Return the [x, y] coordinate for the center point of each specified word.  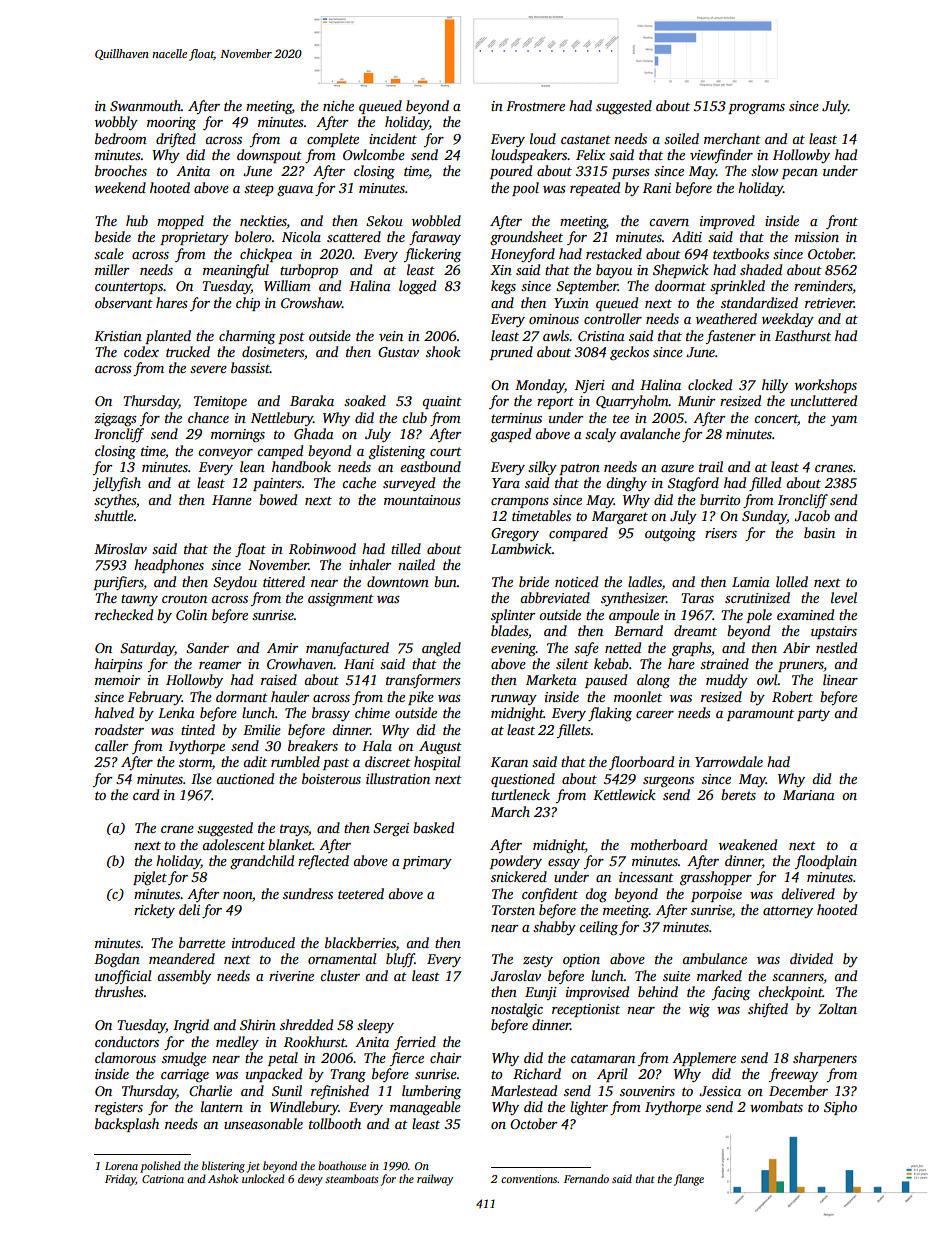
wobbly [116, 123]
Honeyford [523, 255]
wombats [776, 1106]
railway [435, 1180]
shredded [306, 1024]
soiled [681, 138]
